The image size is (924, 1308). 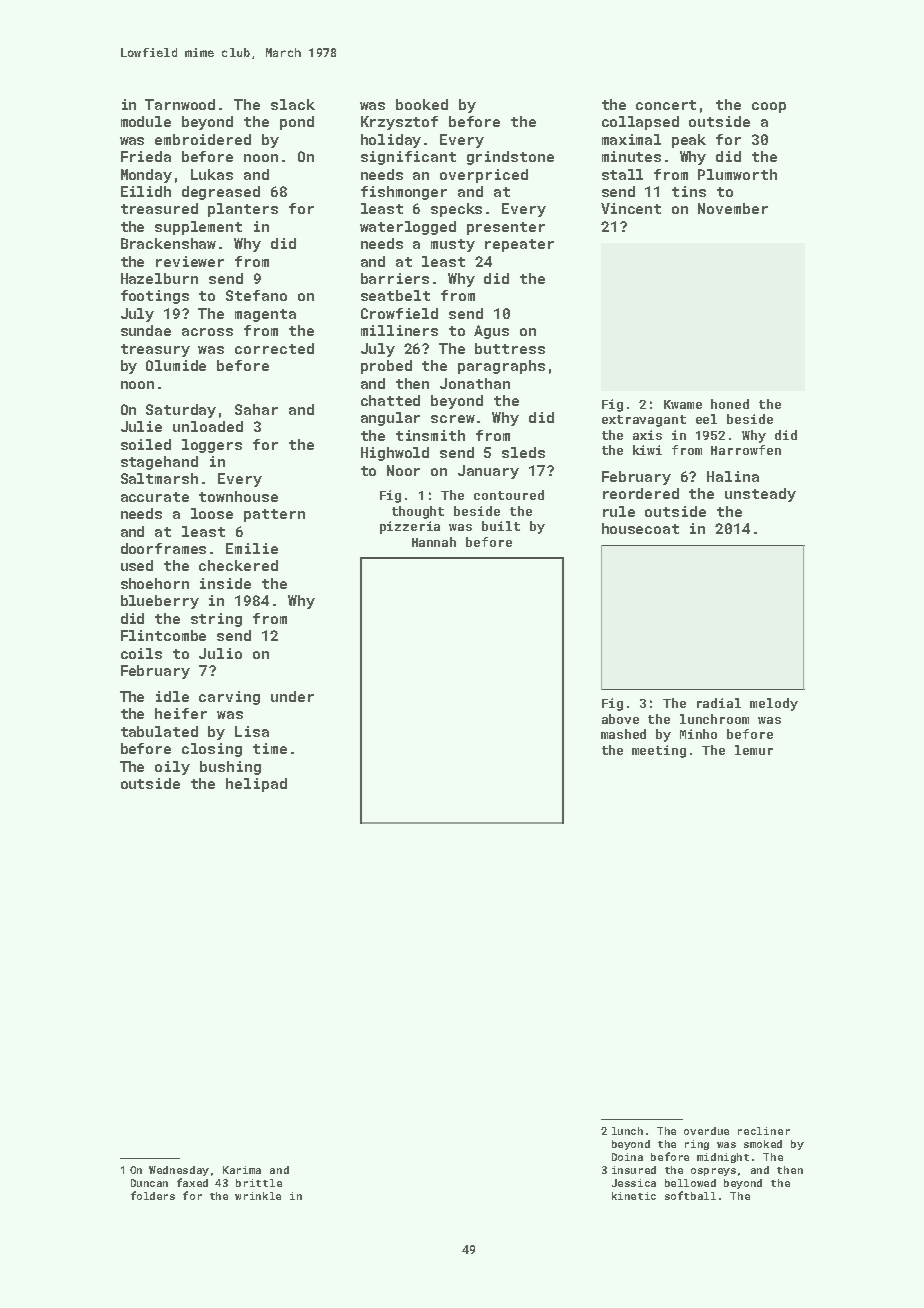 What do you see at coordinates (769, 107) in the screenshot?
I see `coop` at bounding box center [769, 107].
